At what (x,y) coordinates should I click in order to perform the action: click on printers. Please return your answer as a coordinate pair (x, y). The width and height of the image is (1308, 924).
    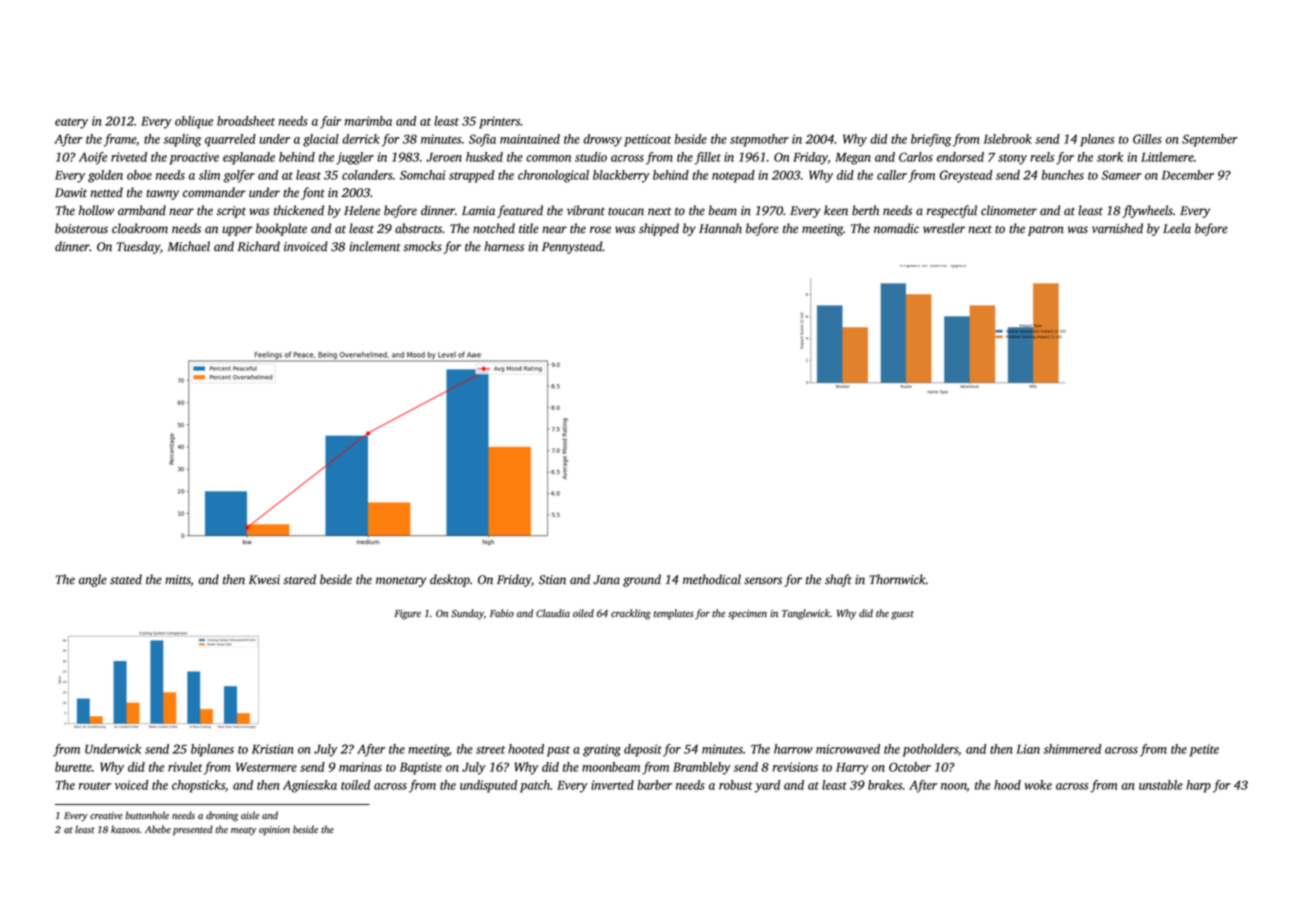
    Looking at the image, I should click on (499, 122).
